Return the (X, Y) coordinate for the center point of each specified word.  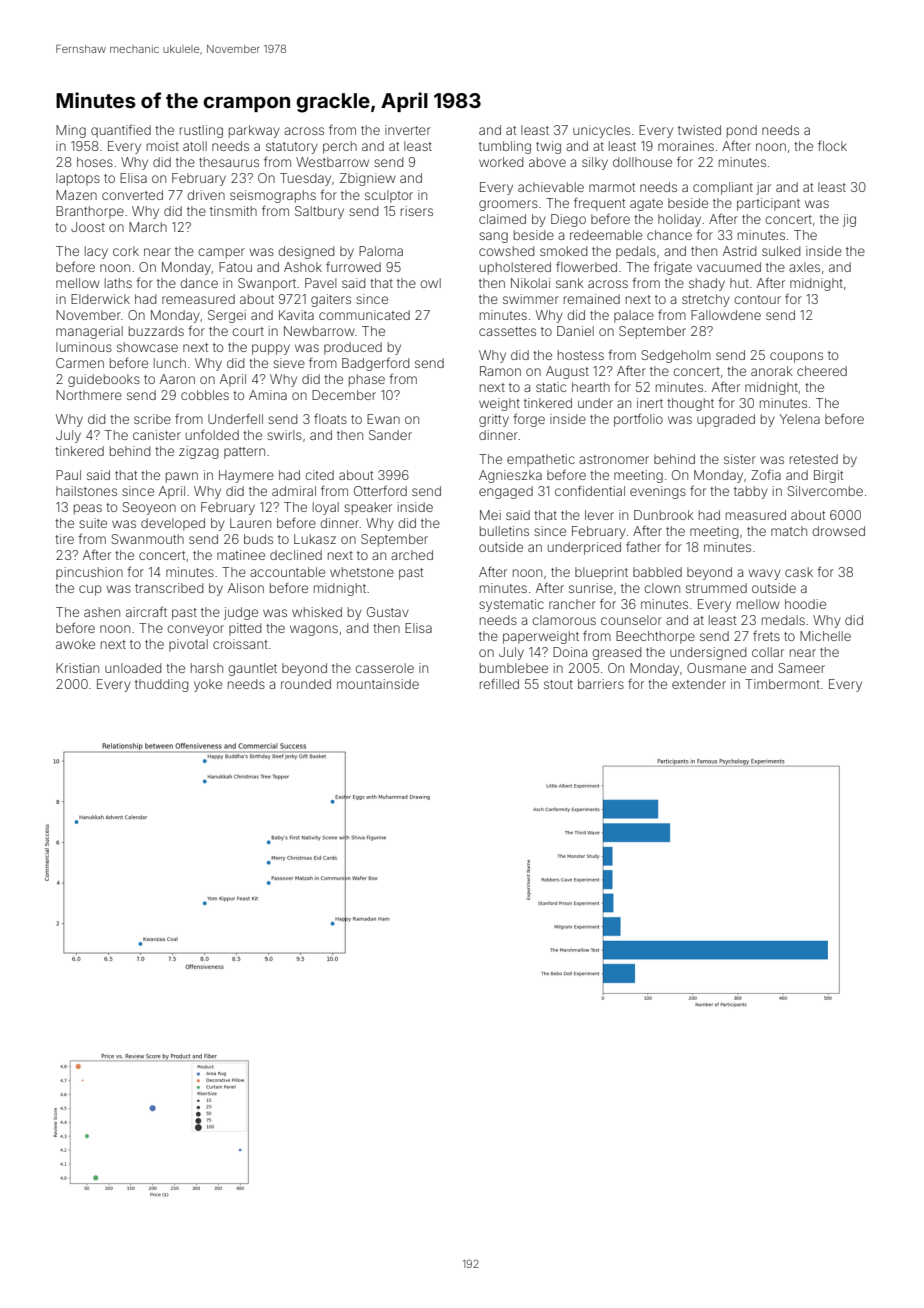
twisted (699, 130)
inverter (408, 130)
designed (306, 252)
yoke (208, 685)
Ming (71, 131)
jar (763, 188)
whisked (317, 612)
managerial (89, 332)
